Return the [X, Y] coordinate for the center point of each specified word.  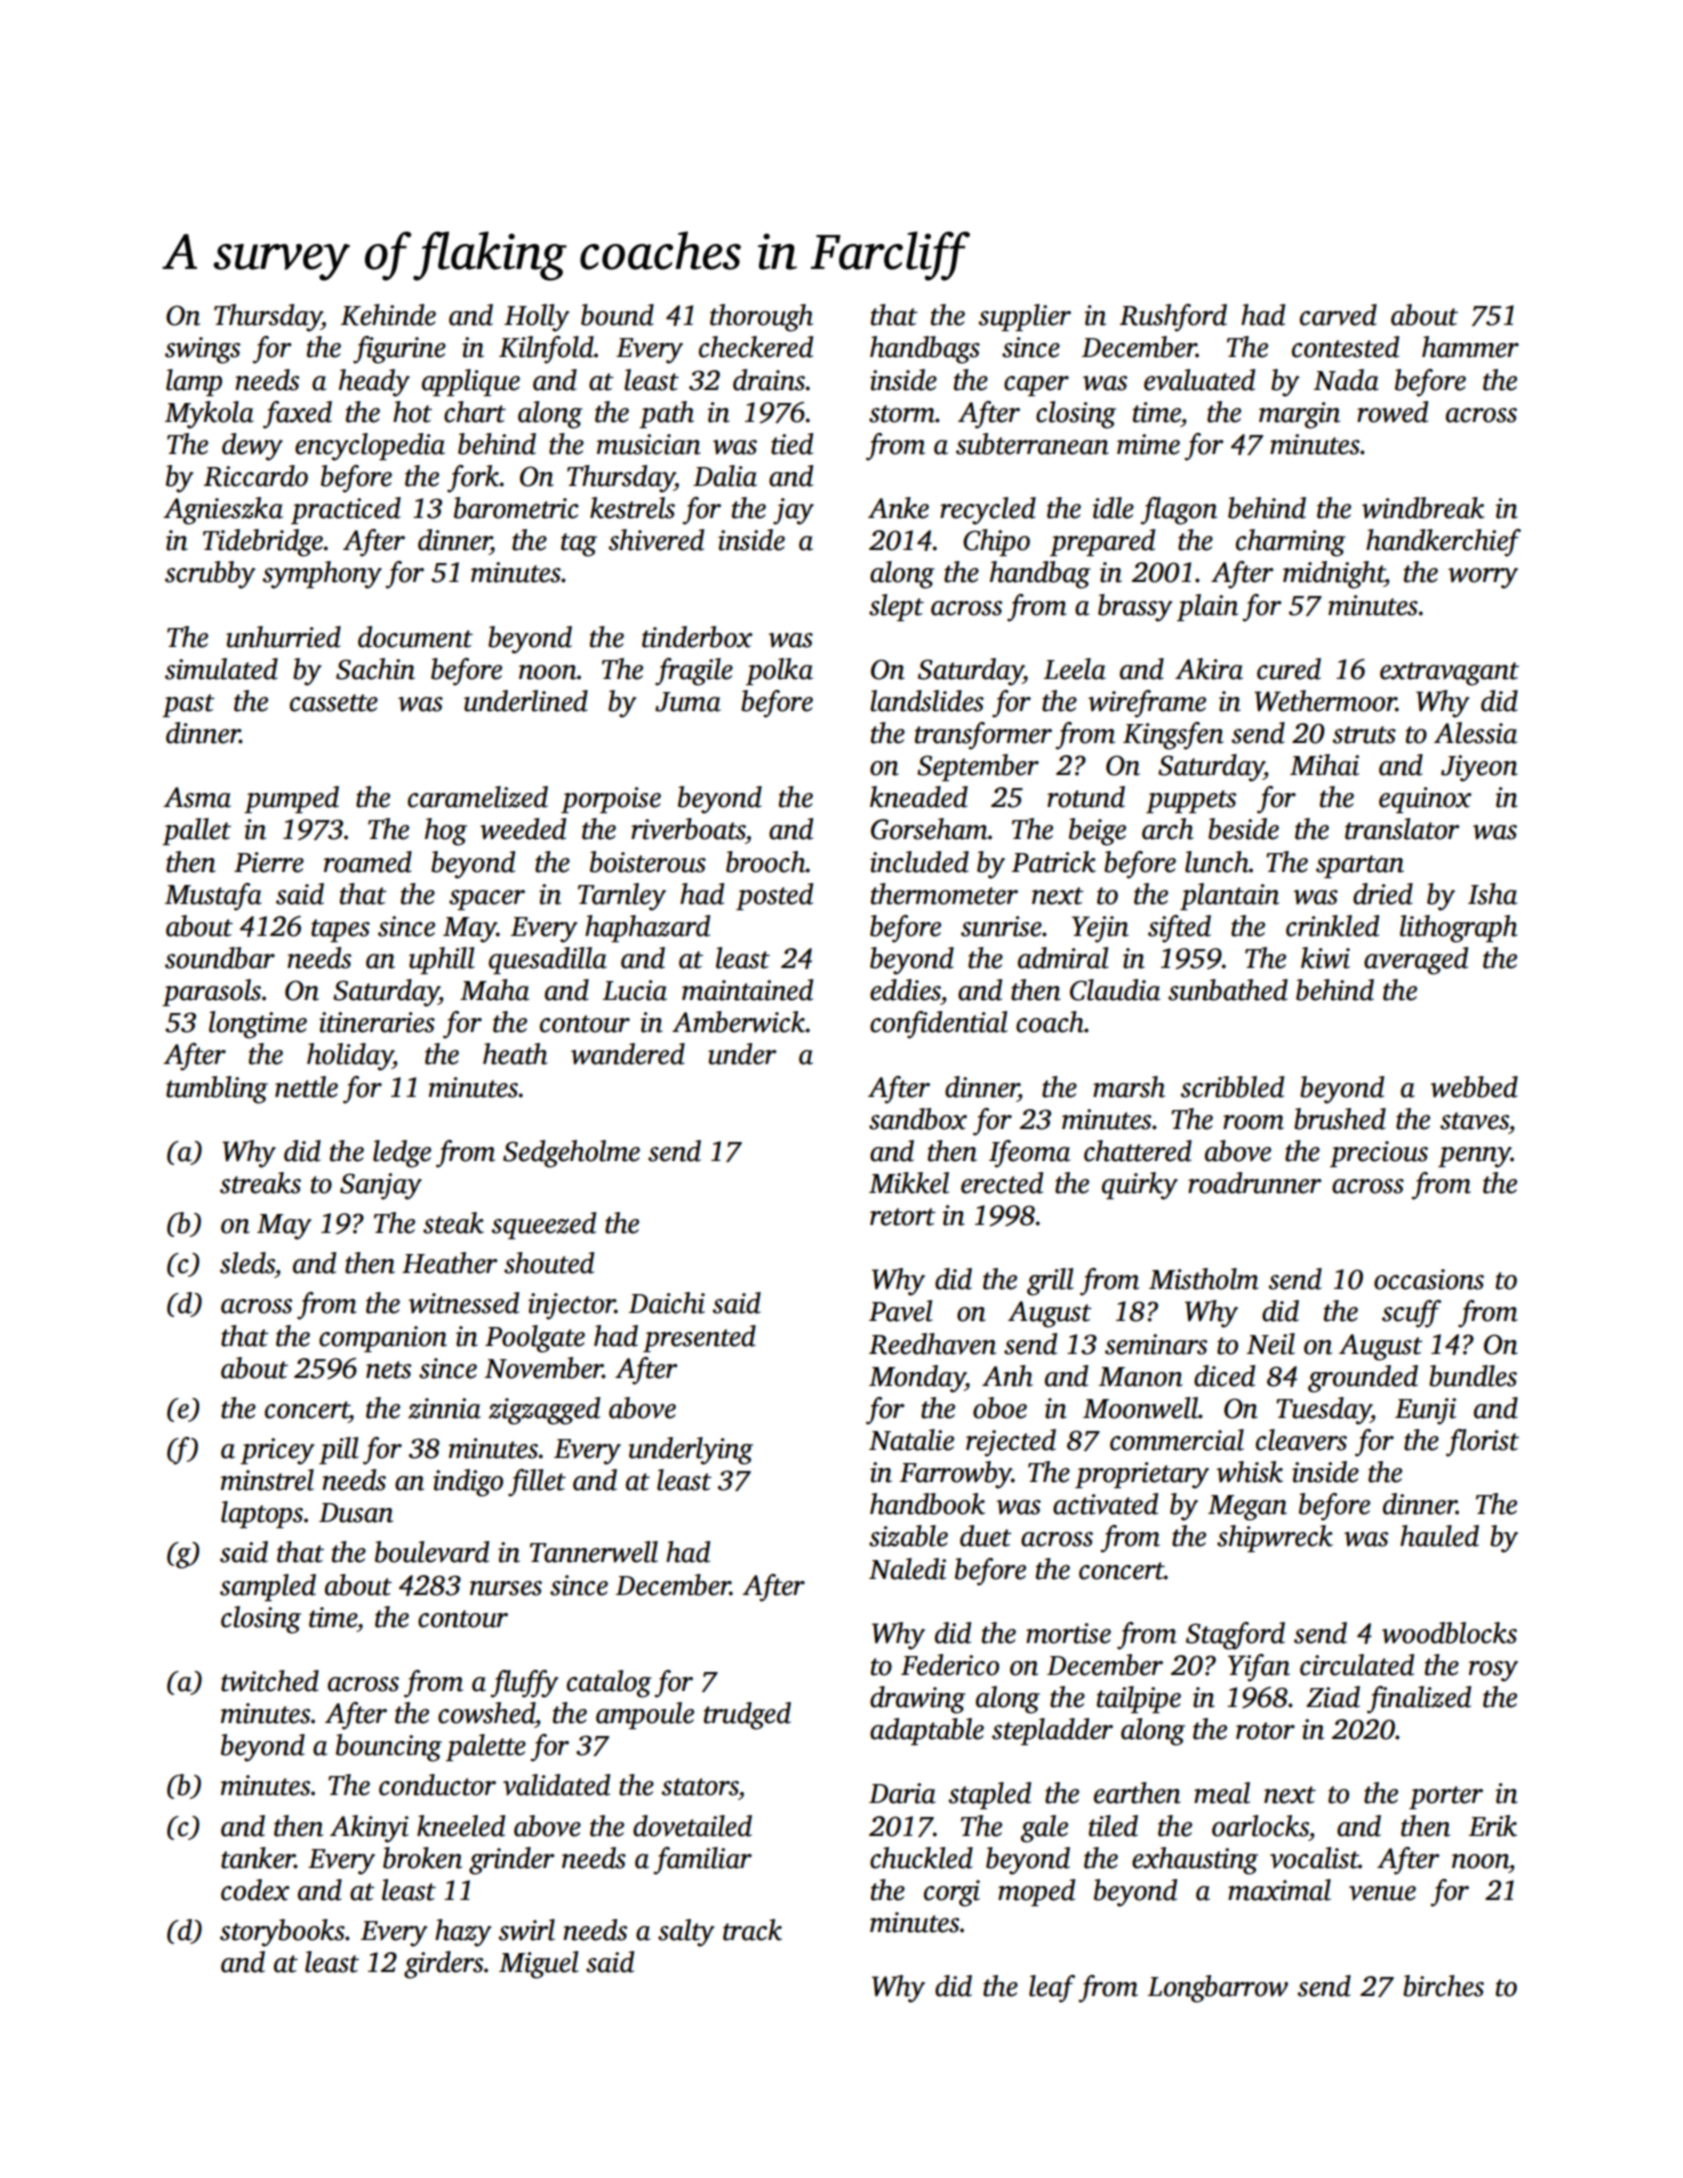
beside [1243, 829]
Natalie [911, 1440]
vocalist [1314, 1858]
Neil [1271, 1344]
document [415, 637]
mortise [1068, 1633]
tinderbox [697, 637]
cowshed [486, 1713]
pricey [277, 1451]
